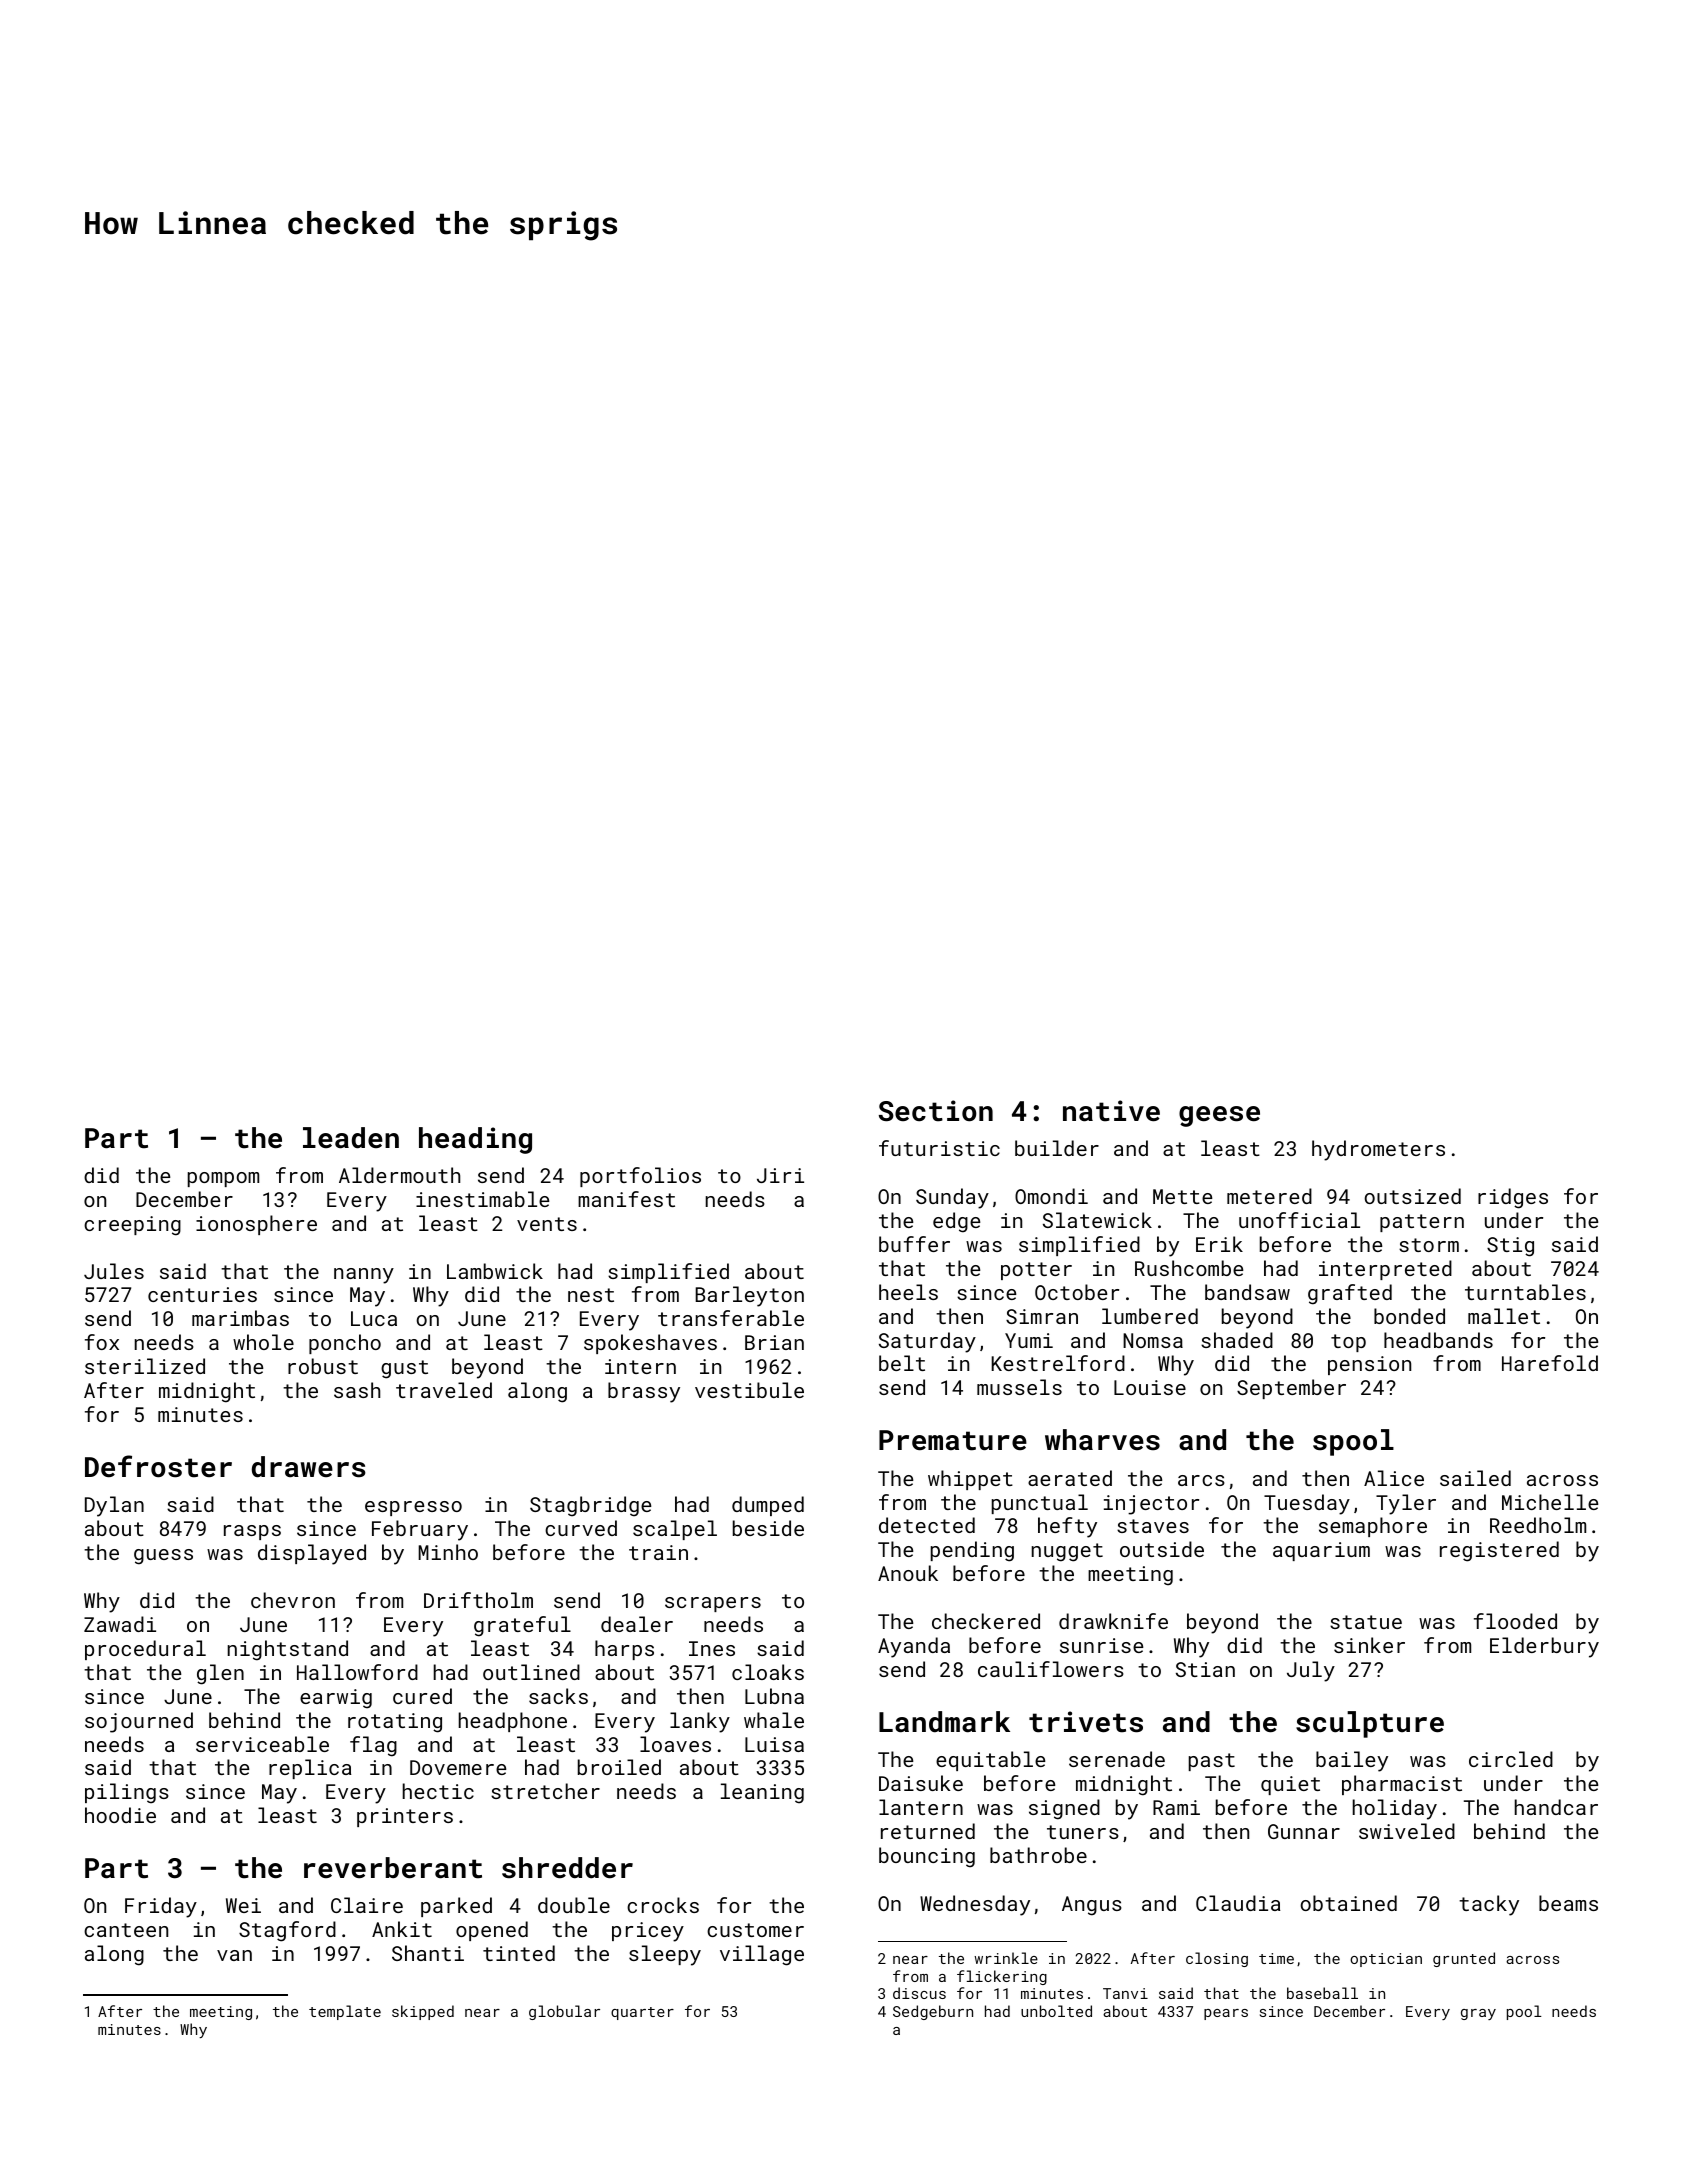  I want to click on potter, so click(1036, 1271).
